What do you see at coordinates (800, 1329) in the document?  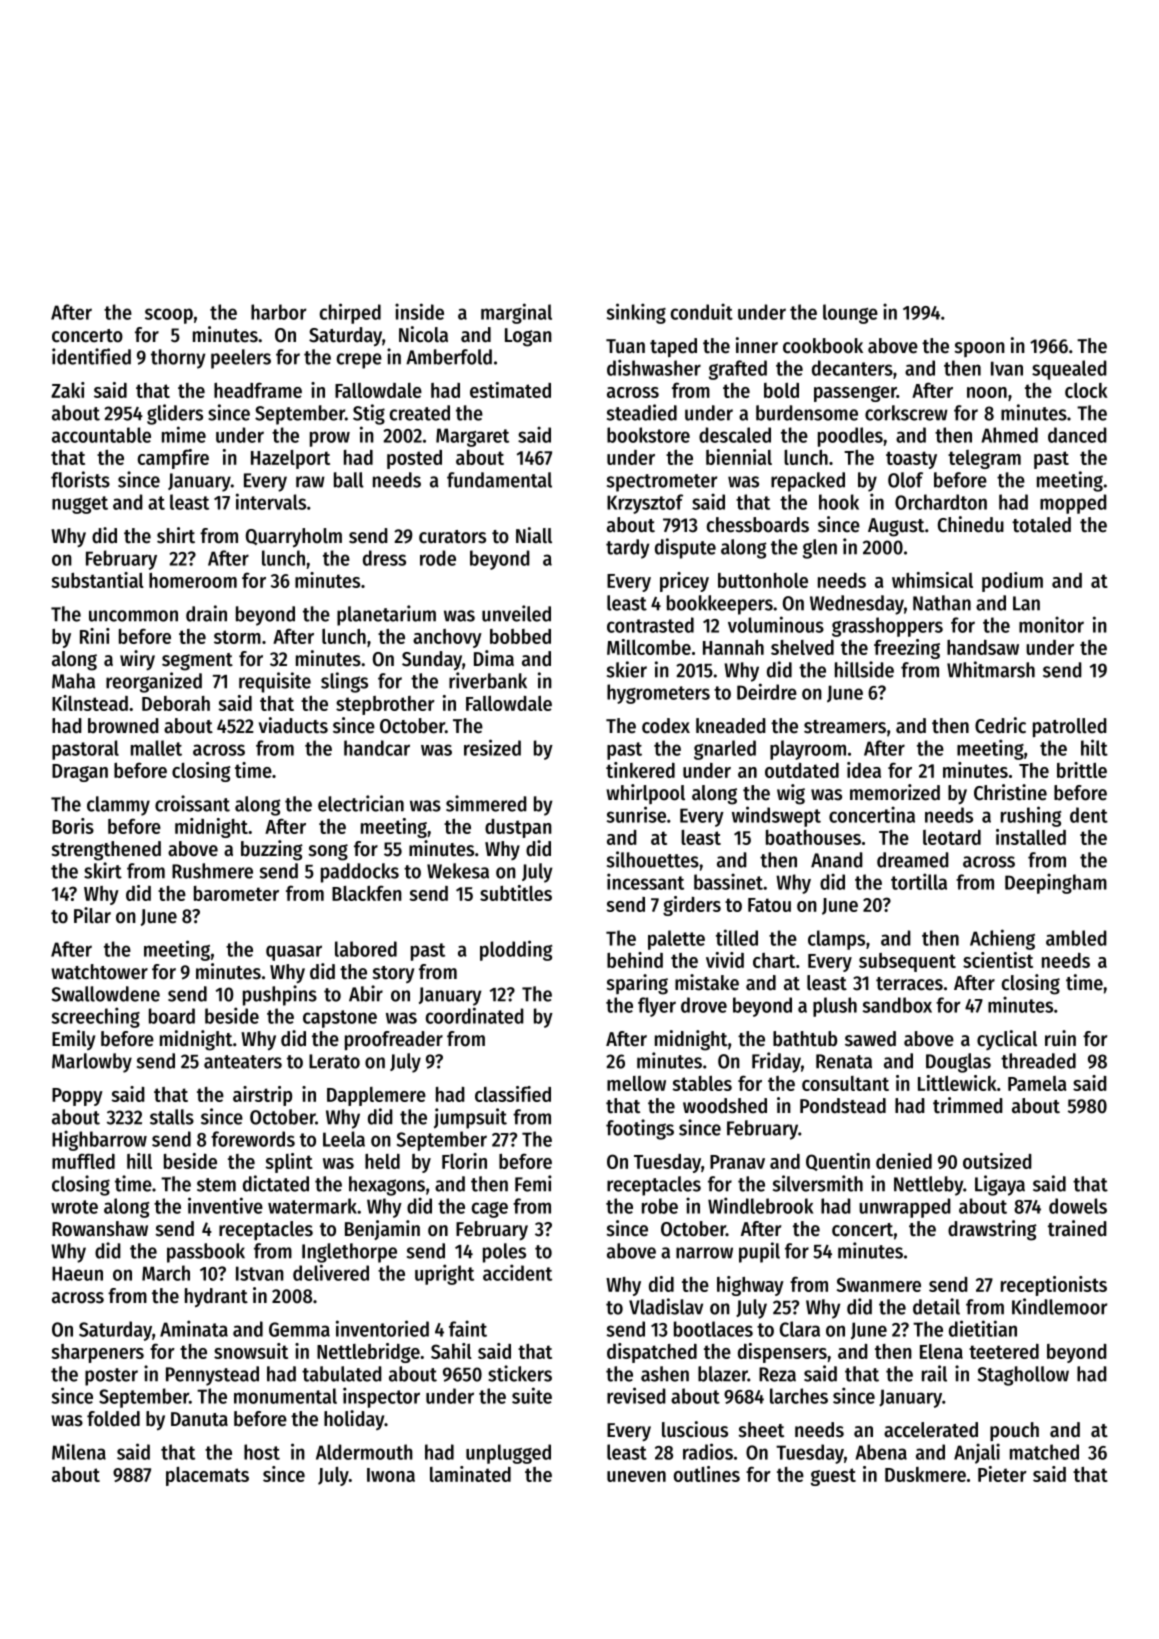 I see `Clara` at bounding box center [800, 1329].
